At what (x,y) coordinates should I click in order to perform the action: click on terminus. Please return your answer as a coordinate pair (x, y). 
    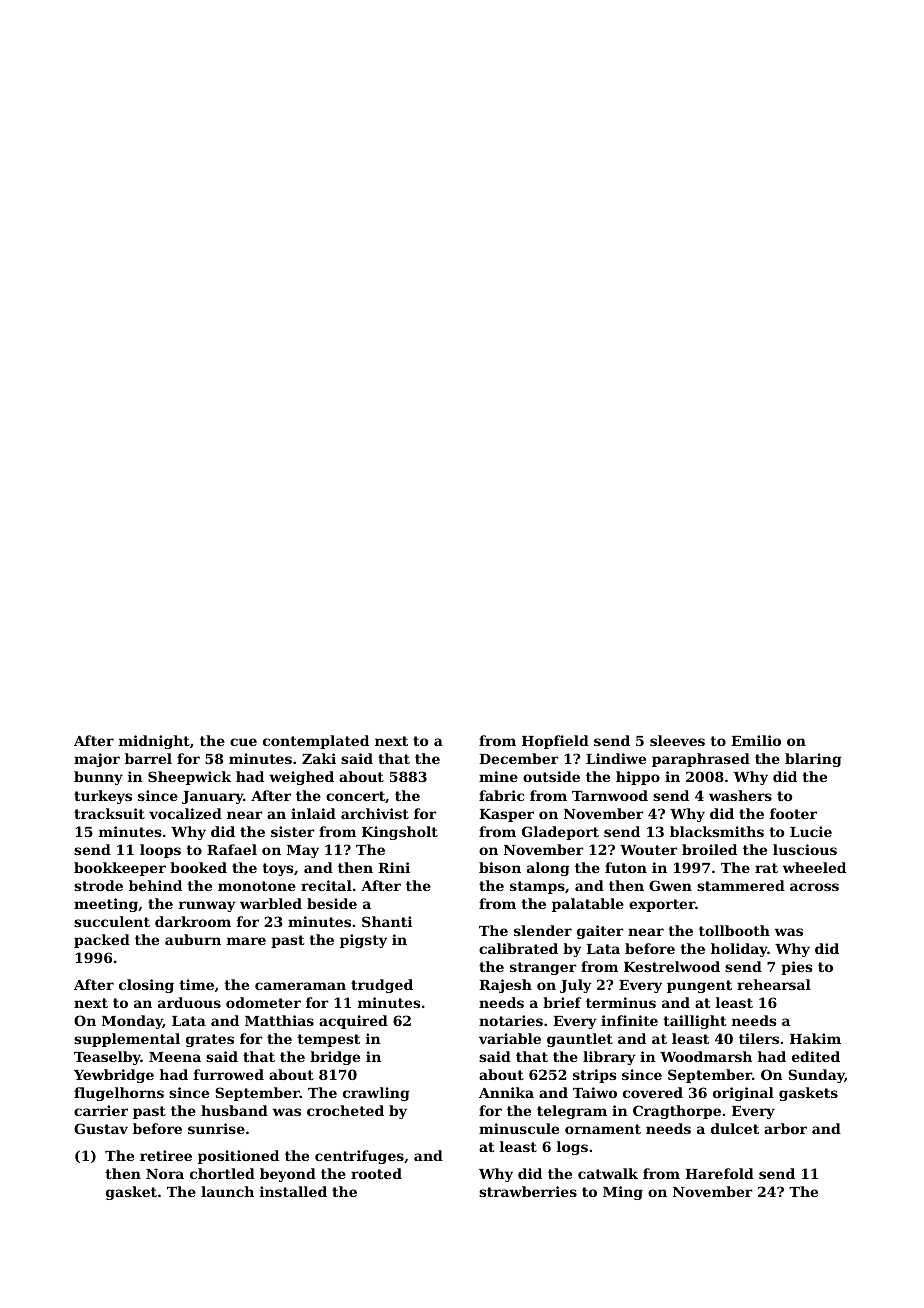
    Looking at the image, I should click on (621, 1002).
